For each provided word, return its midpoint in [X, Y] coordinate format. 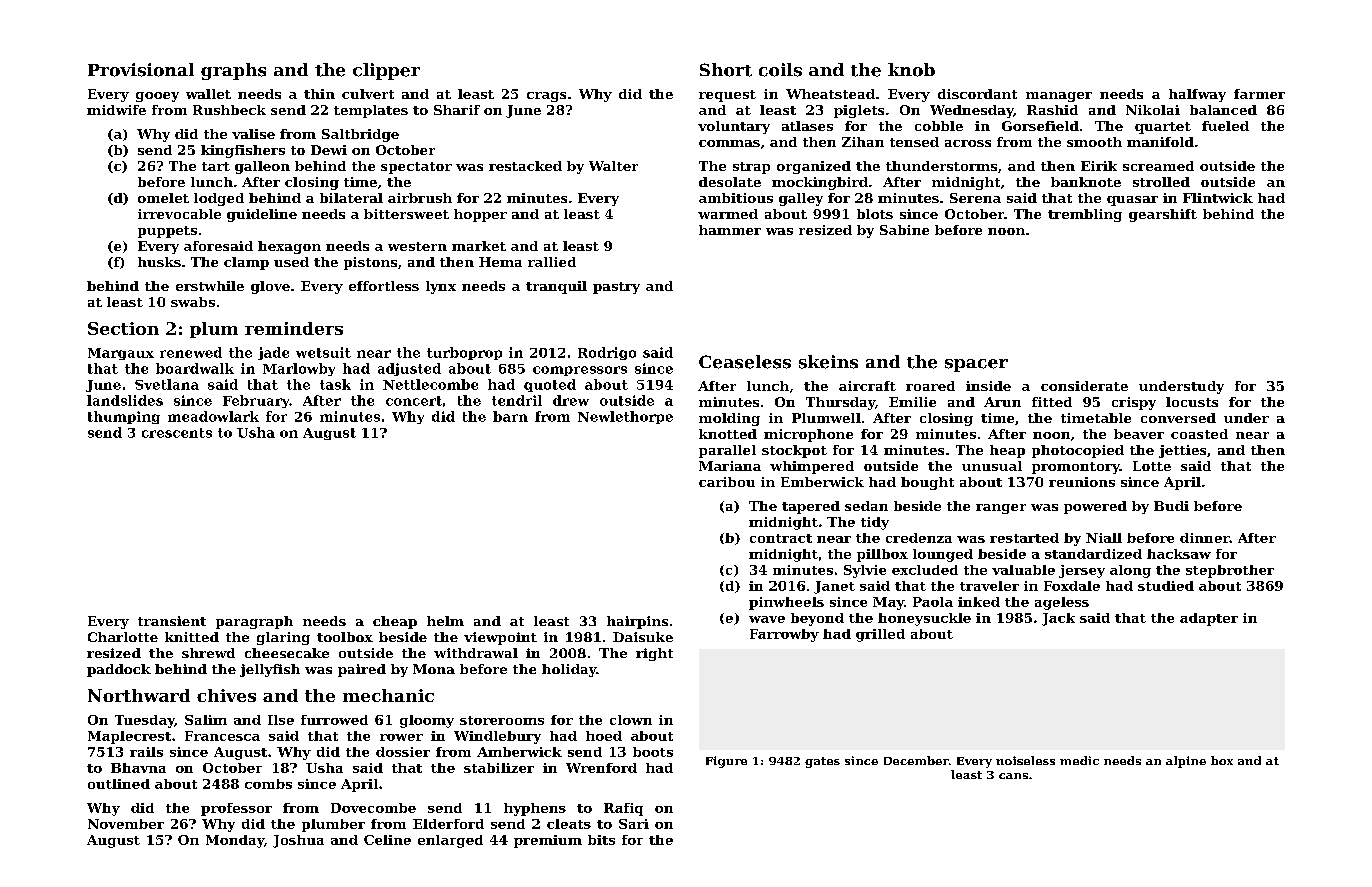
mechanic [388, 695]
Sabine [904, 230]
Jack [1058, 619]
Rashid [1052, 110]
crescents [177, 433]
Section [123, 328]
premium [548, 841]
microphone [808, 435]
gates [822, 762]
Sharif [457, 110]
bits [601, 840]
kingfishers [243, 151]
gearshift [1163, 215]
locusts [1192, 402]
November [126, 824]
